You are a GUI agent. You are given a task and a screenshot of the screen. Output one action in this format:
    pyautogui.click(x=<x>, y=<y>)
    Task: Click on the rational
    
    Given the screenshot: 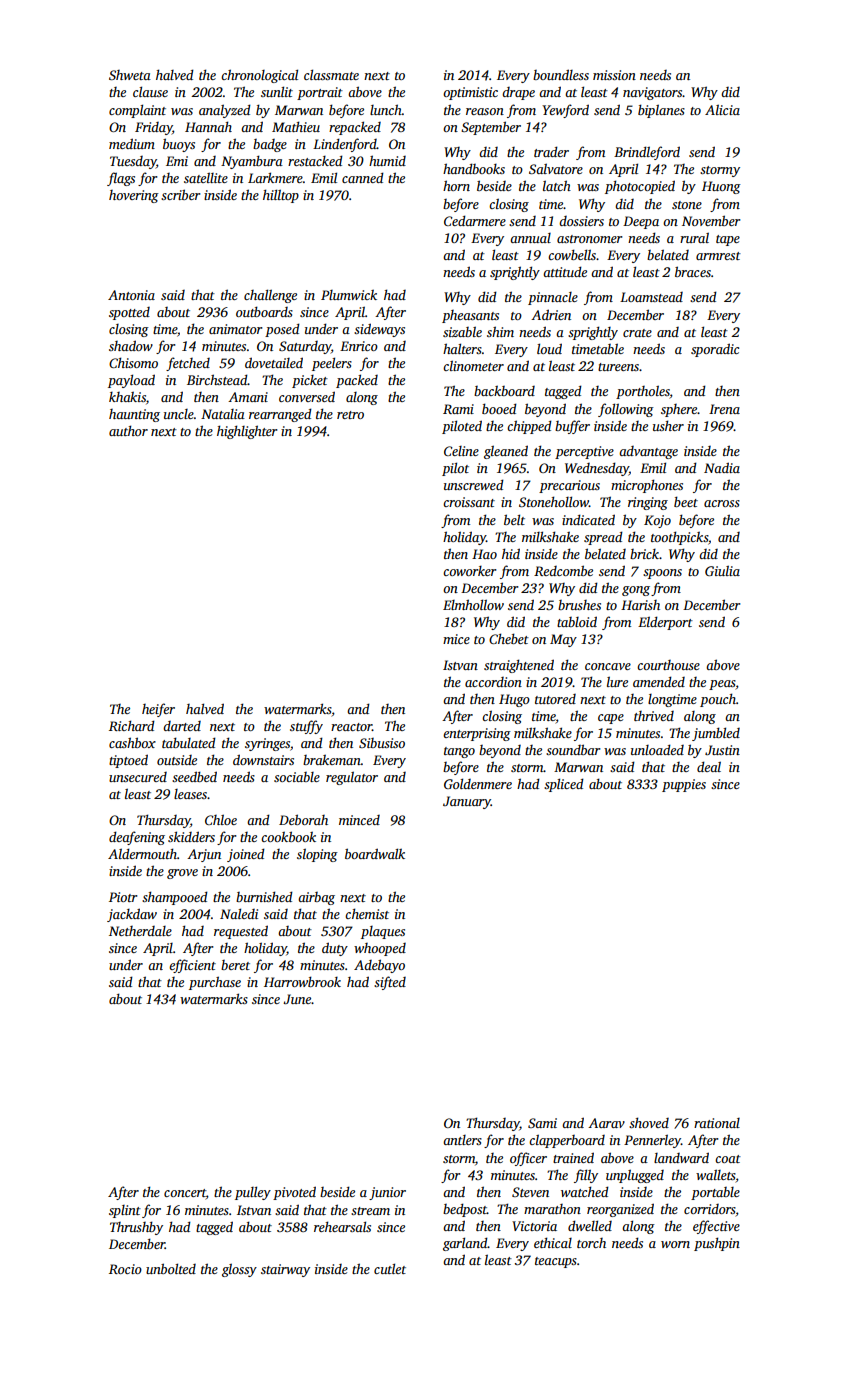 What is the action you would take?
    pyautogui.click(x=717, y=1123)
